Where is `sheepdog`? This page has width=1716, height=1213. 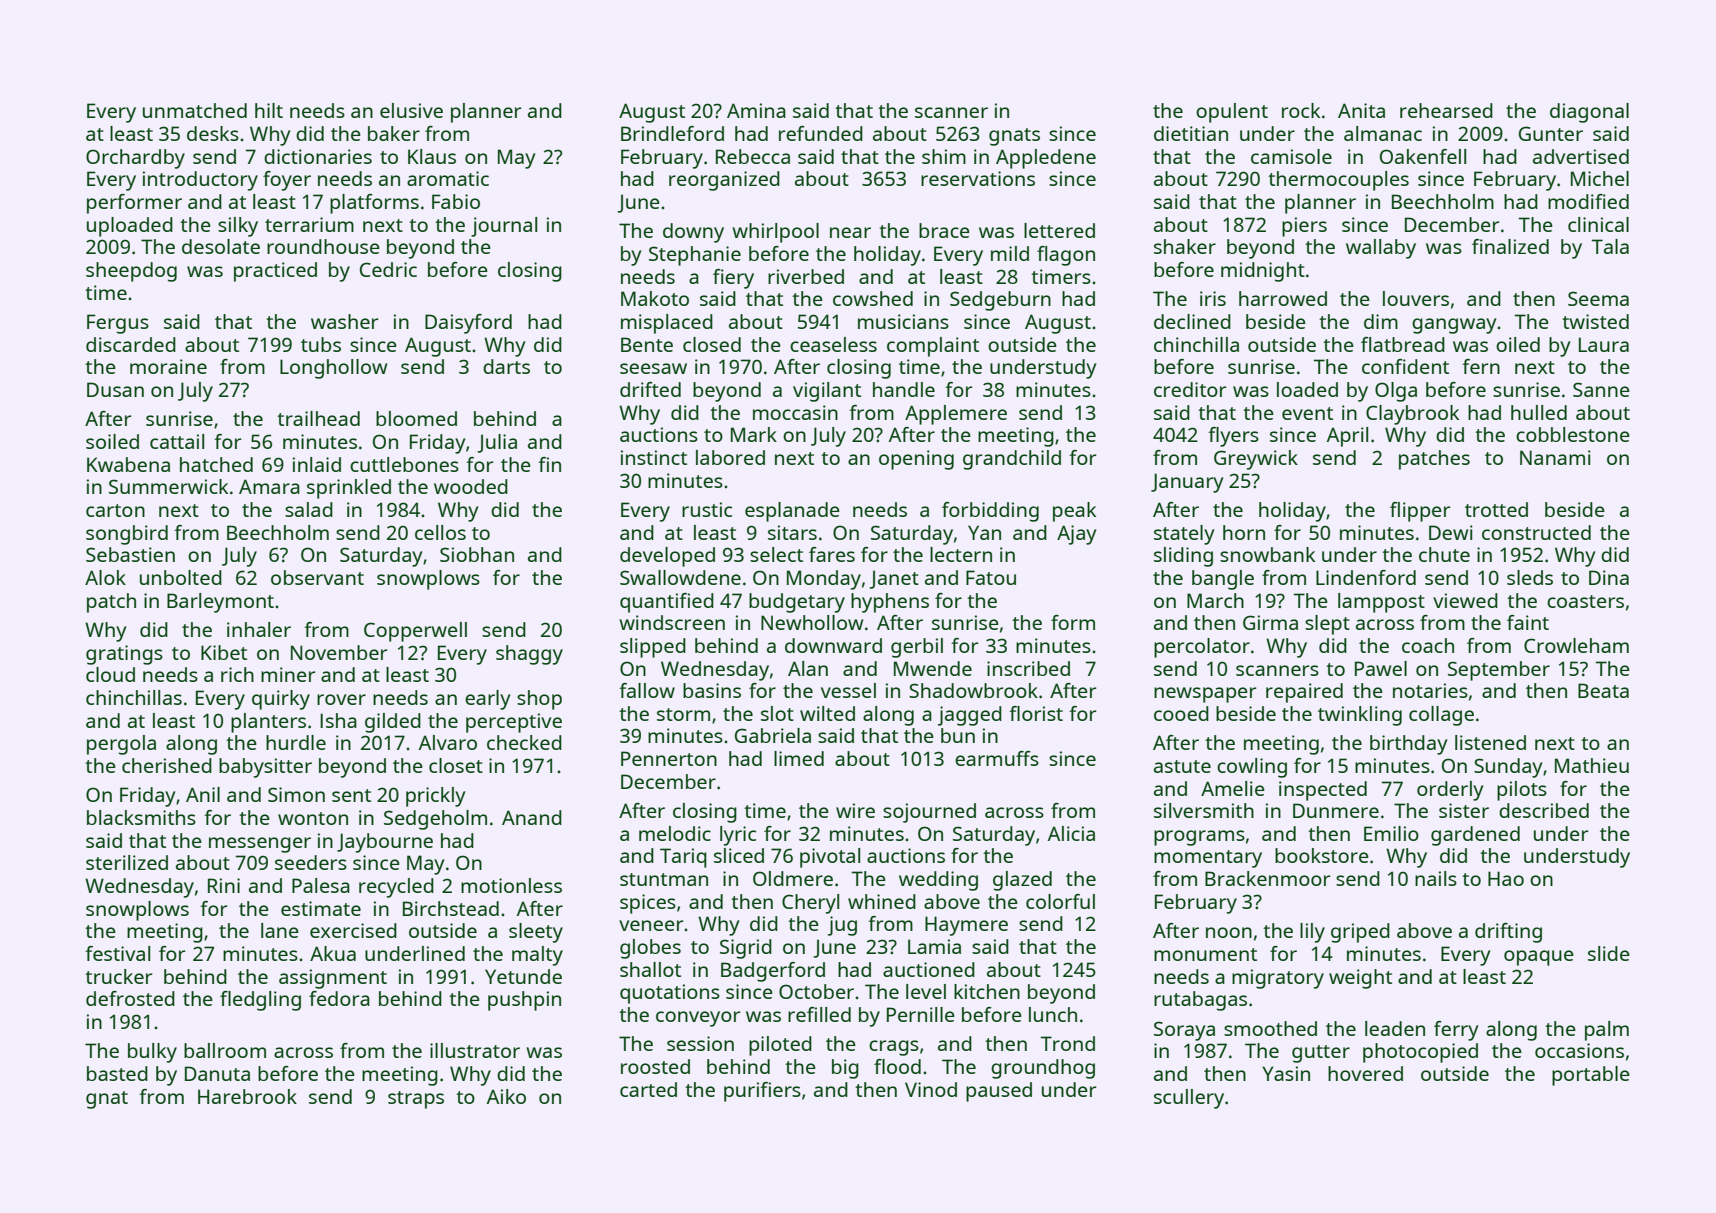 sheepdog is located at coordinates (131, 272).
